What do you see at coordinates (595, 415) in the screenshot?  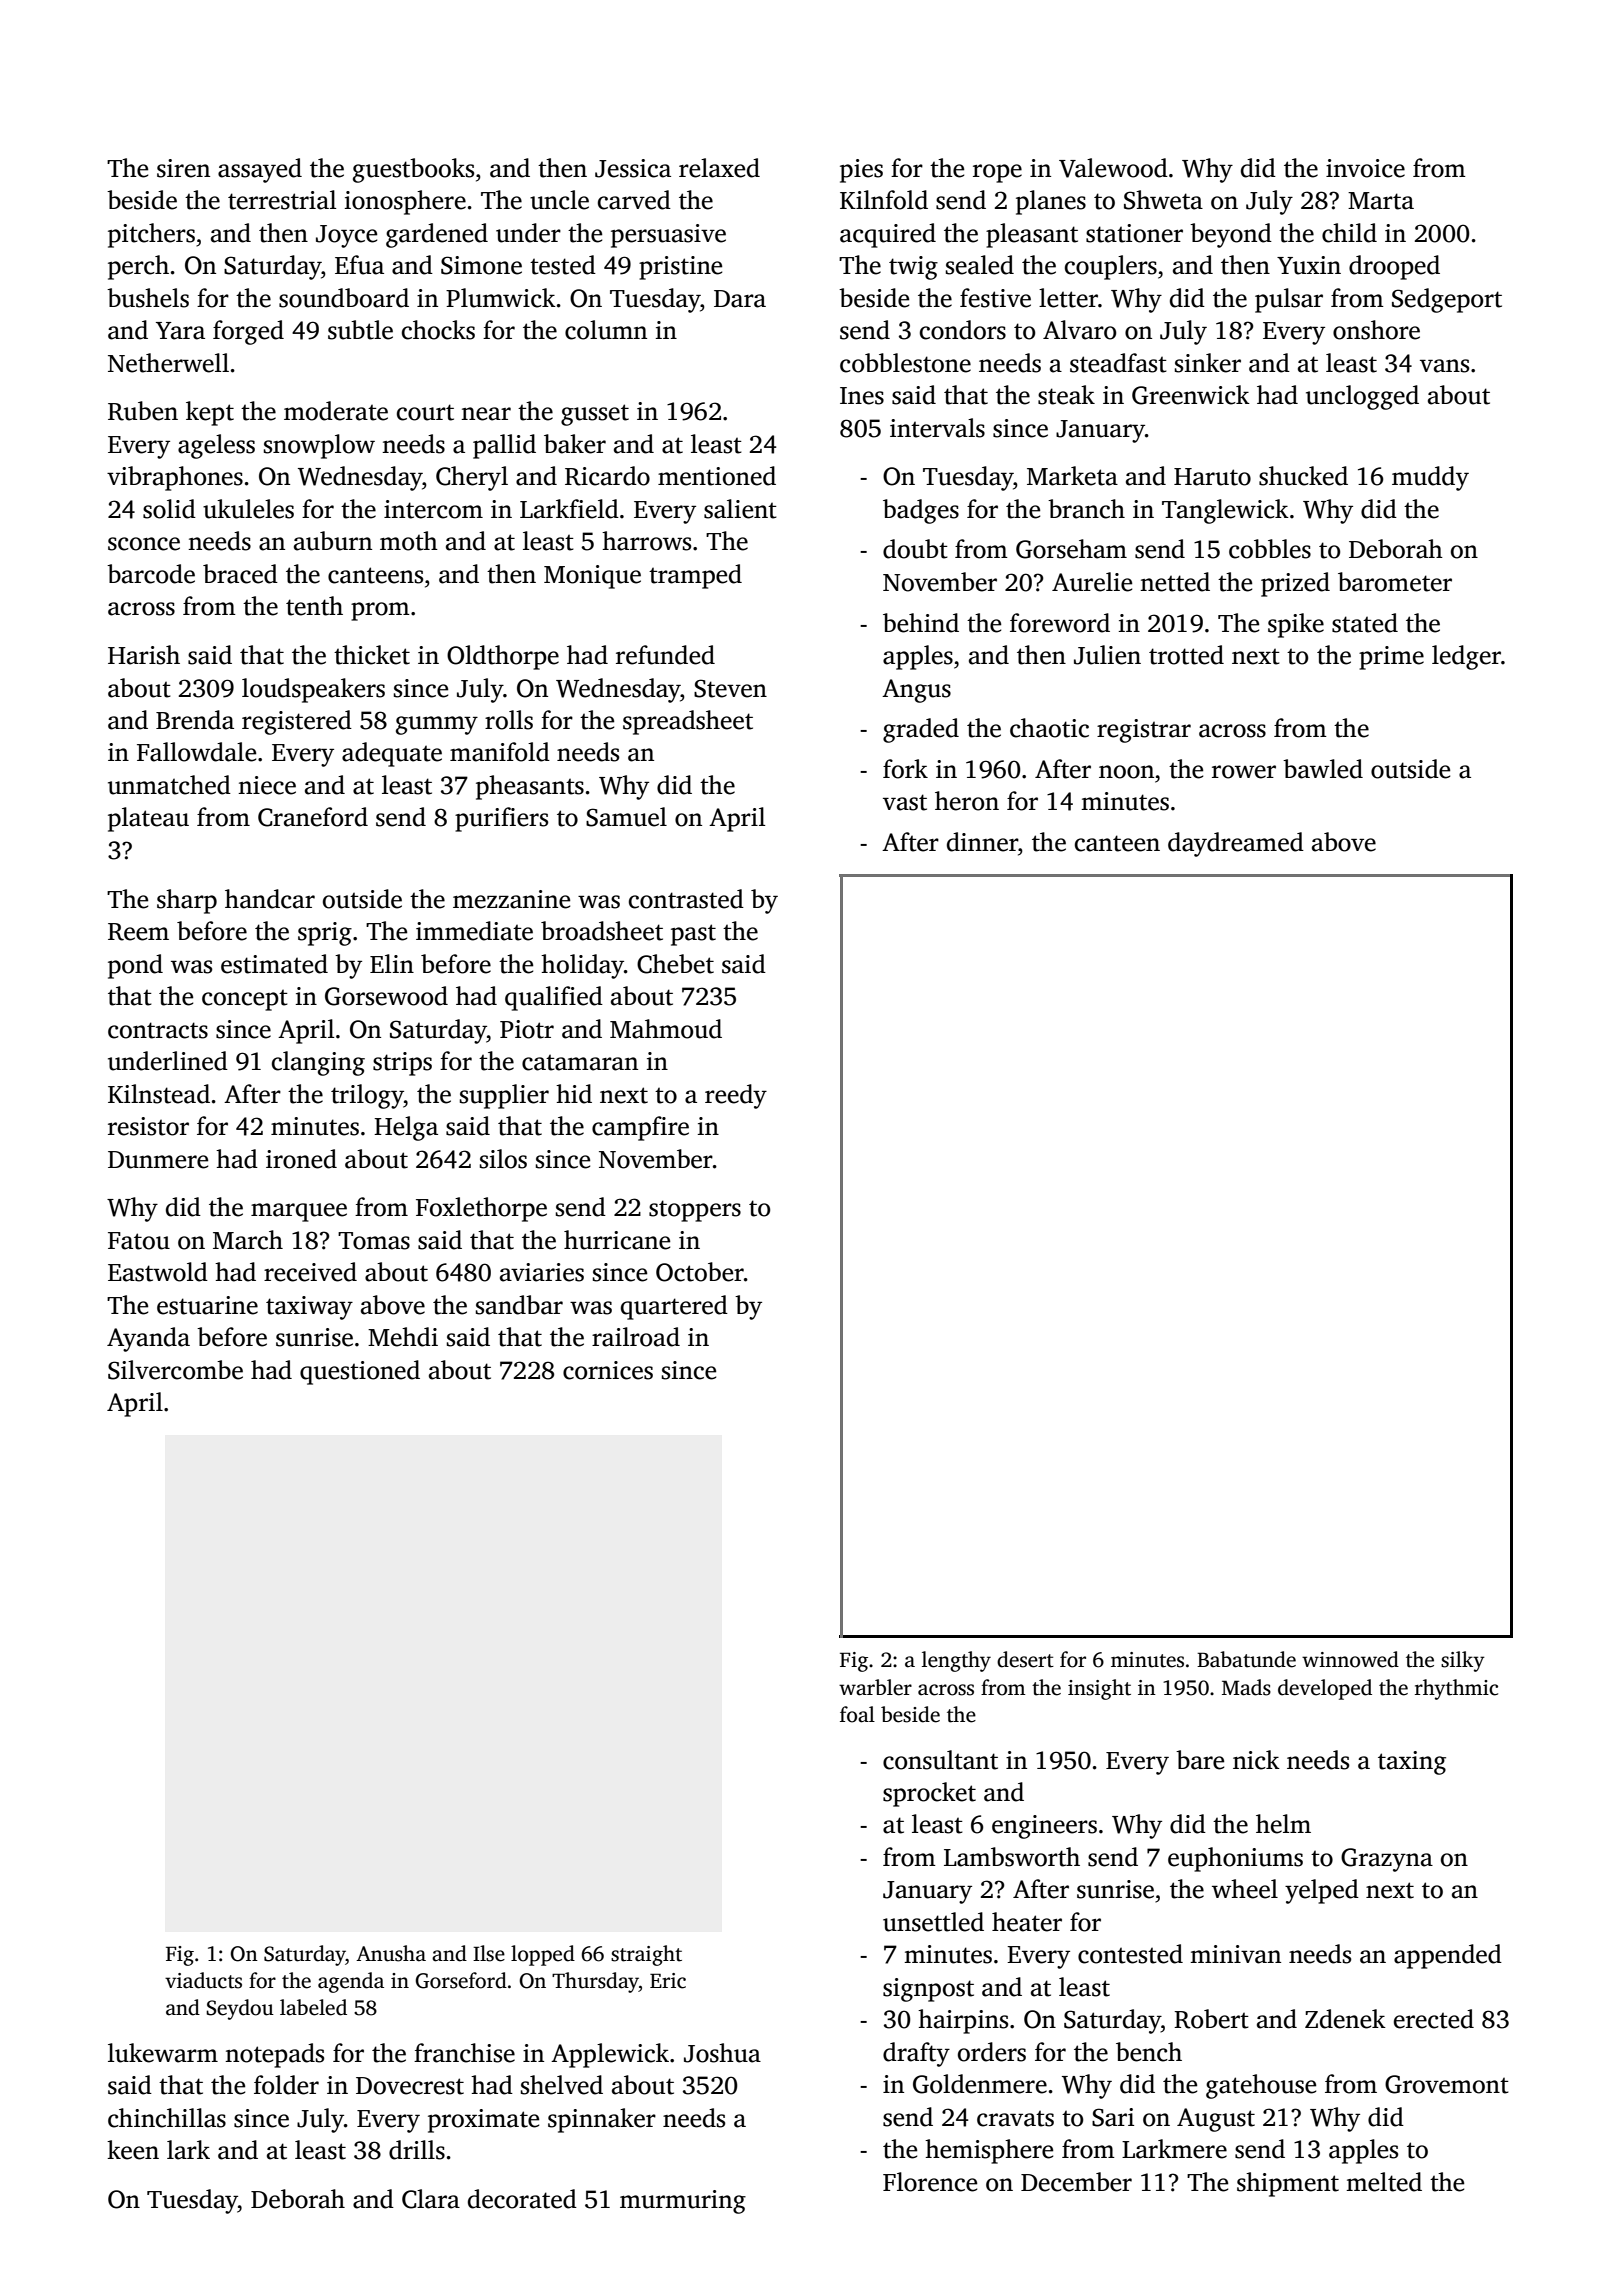 I see `gusset` at bounding box center [595, 415].
